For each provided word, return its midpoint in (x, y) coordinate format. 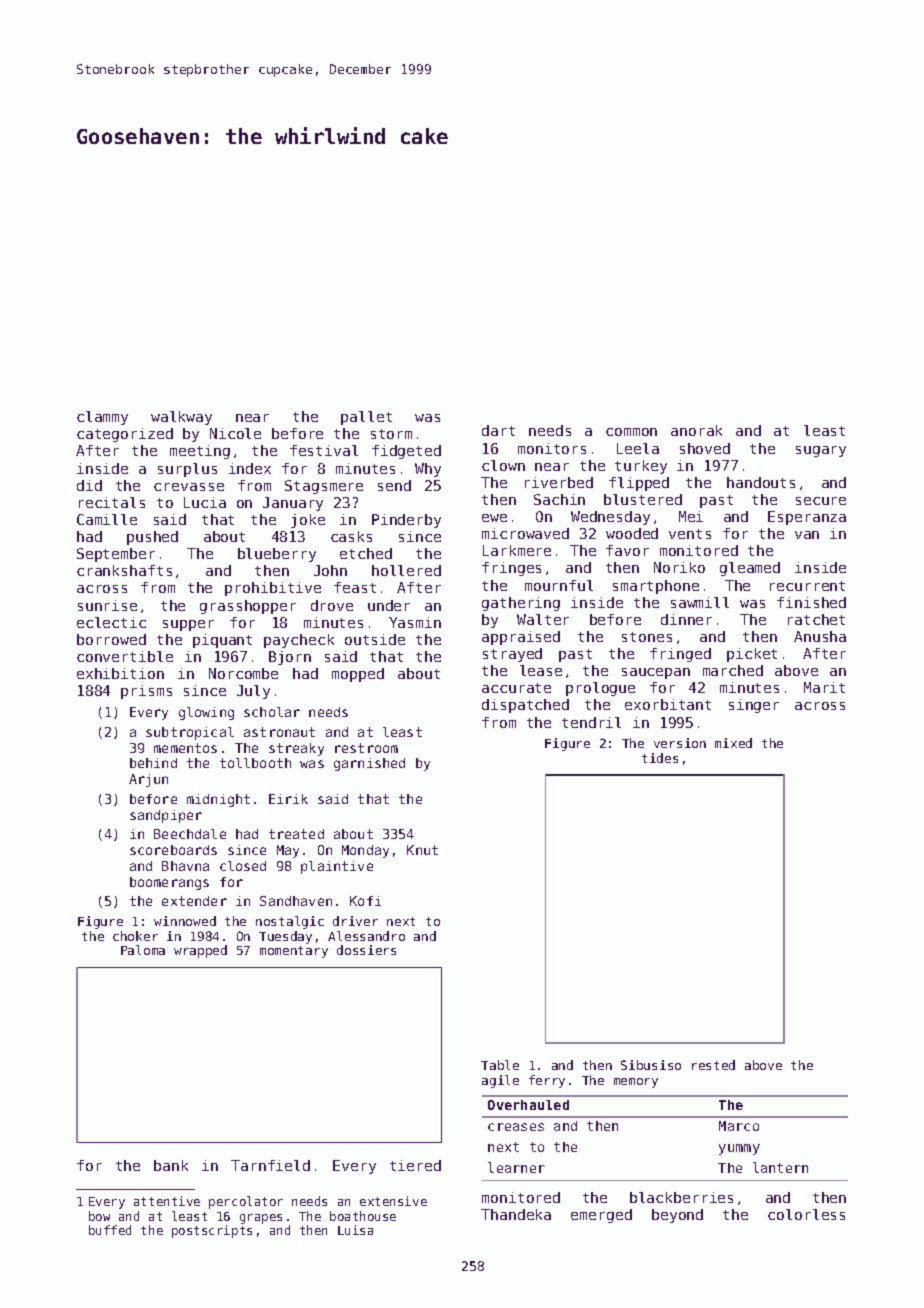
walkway (181, 418)
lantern (780, 1167)
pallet (366, 418)
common (631, 432)
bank (171, 1165)
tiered (415, 1165)
